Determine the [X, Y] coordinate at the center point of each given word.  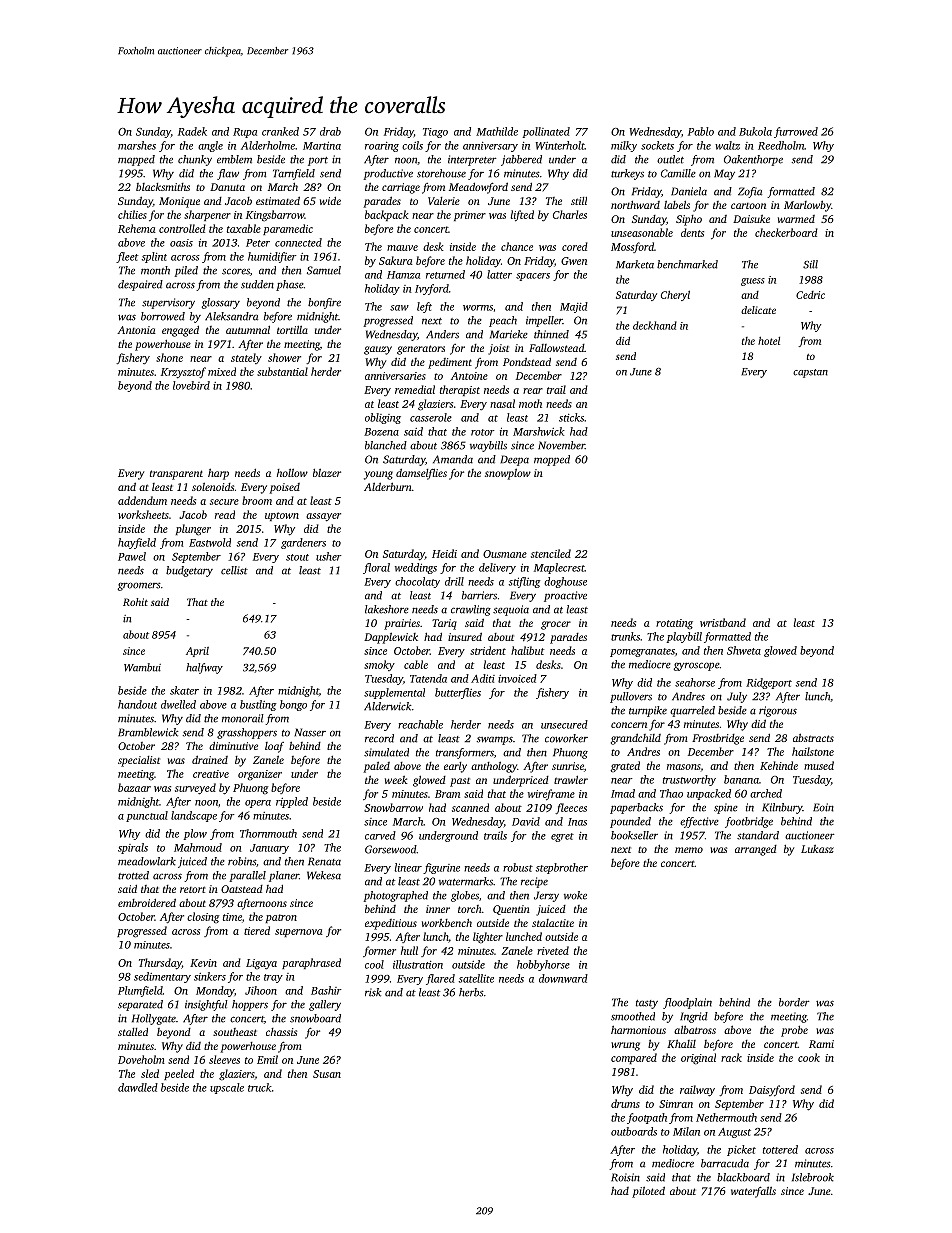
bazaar [134, 787]
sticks [571, 417]
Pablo [701, 131]
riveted [553, 950]
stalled [133, 1032]
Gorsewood [391, 849]
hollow [292, 472]
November [561, 445]
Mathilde [497, 131]
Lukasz [817, 849]
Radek [192, 131]
